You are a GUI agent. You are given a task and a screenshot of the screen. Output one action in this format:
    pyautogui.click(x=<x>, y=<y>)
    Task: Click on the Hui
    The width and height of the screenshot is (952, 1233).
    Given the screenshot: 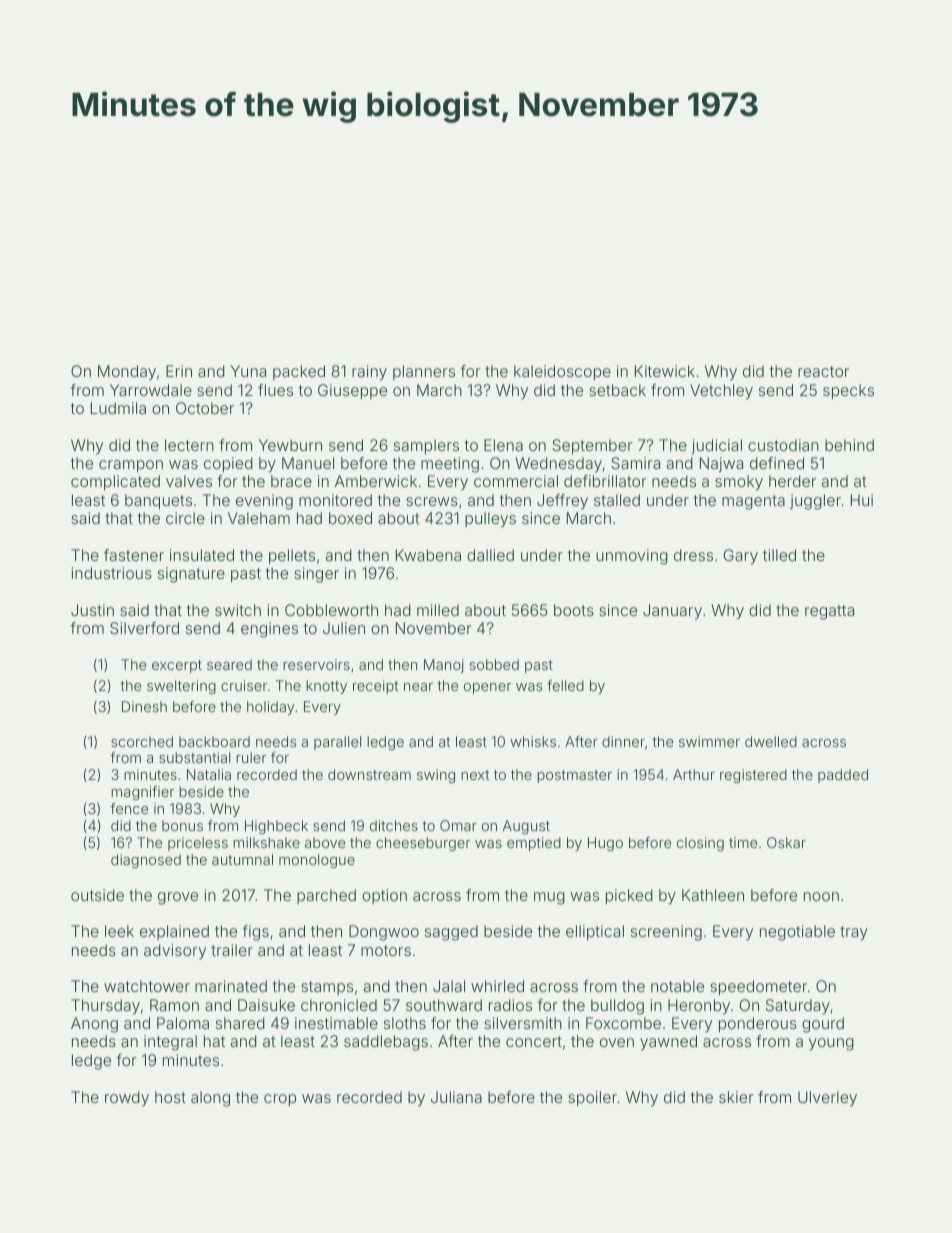 What is the action you would take?
    pyautogui.click(x=862, y=500)
